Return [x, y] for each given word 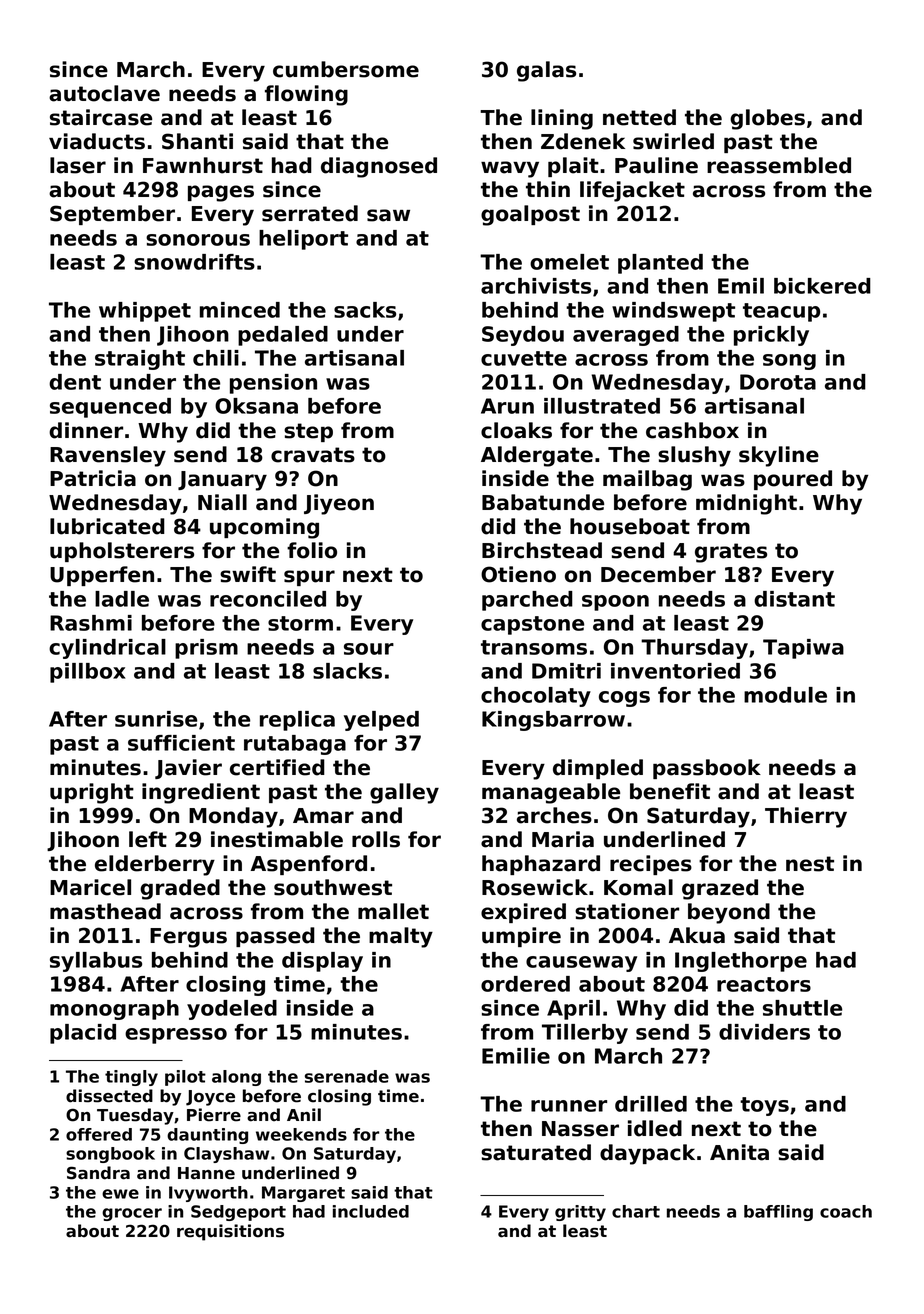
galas [546, 71]
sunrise [156, 719]
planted [660, 264]
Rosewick [535, 887]
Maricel [90, 887]
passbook [707, 769]
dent [75, 382]
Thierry [806, 817]
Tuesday [135, 1116]
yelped [381, 721]
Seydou [523, 336]
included [371, 1211]
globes [767, 119]
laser [78, 165]
